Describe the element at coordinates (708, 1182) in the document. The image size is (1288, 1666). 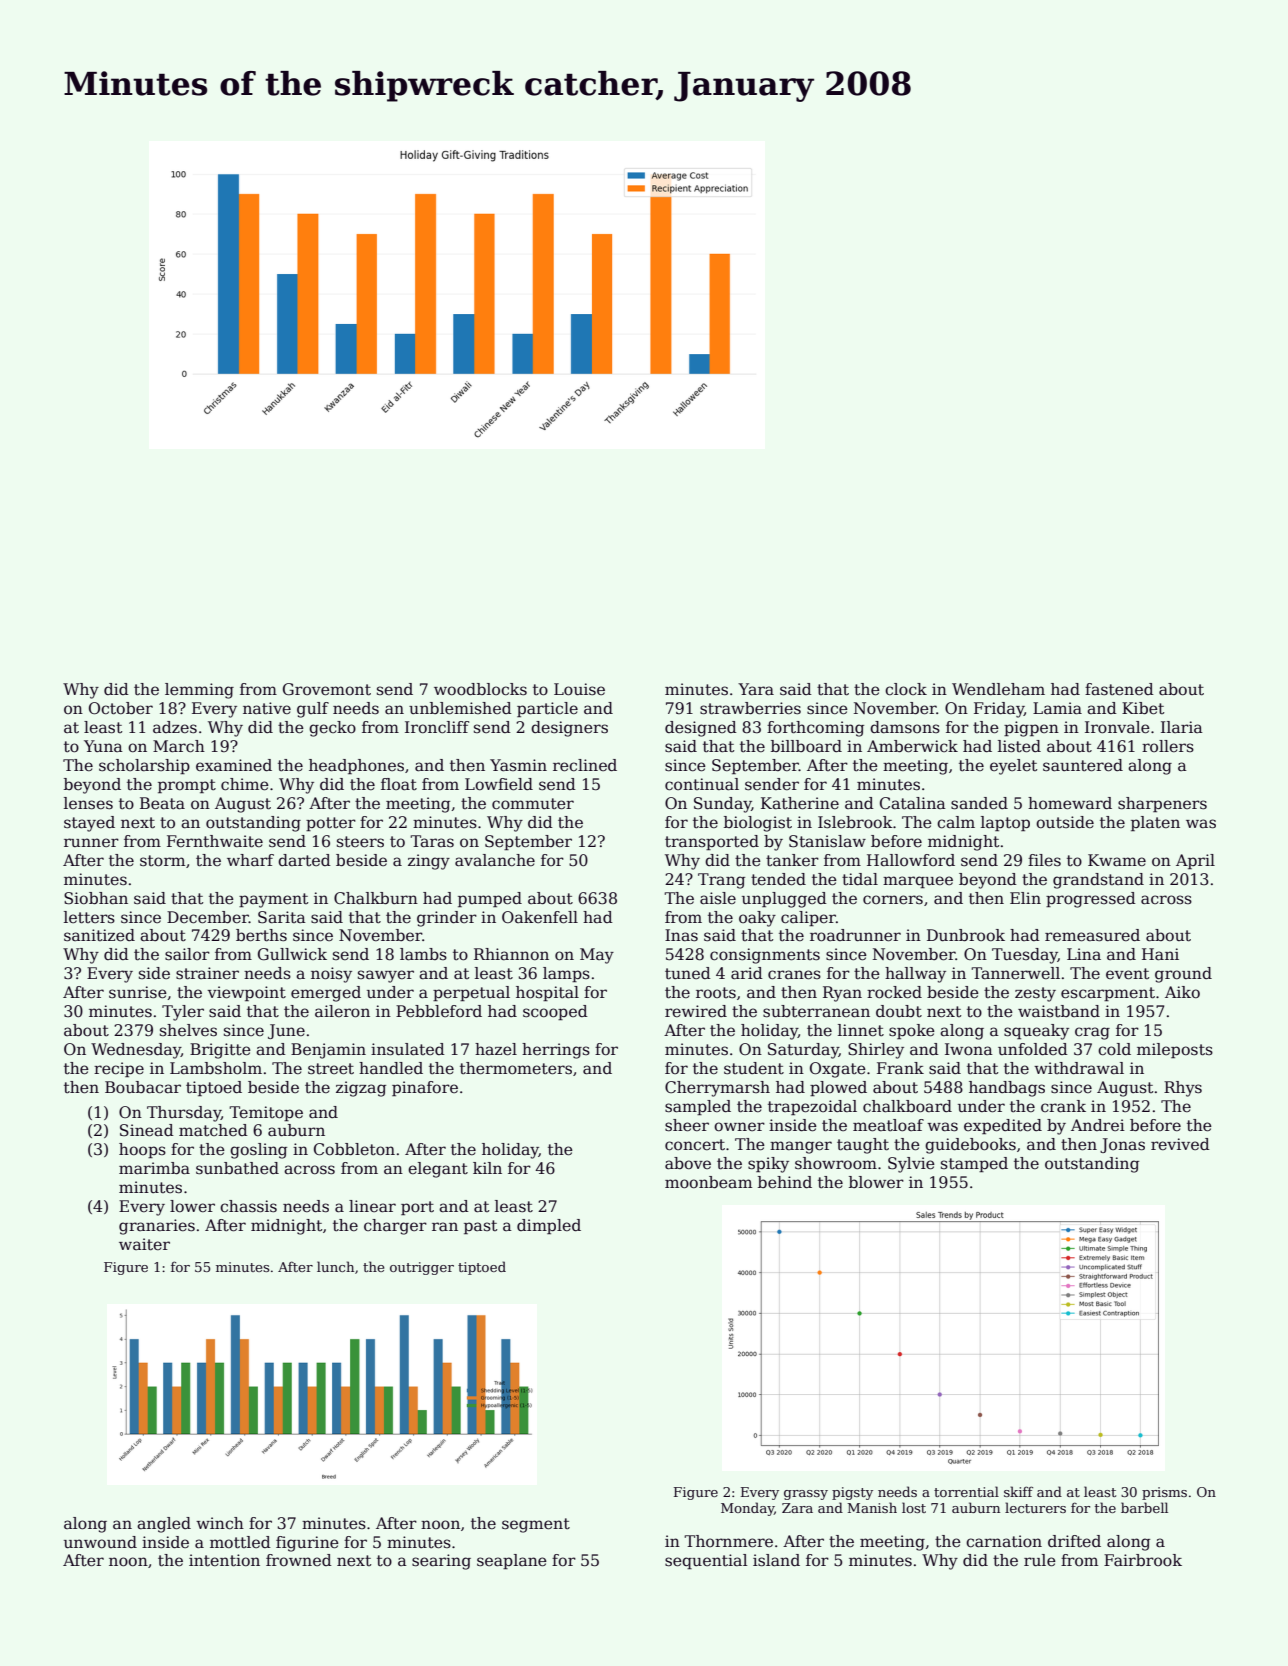
I see `moonbeam` at that location.
